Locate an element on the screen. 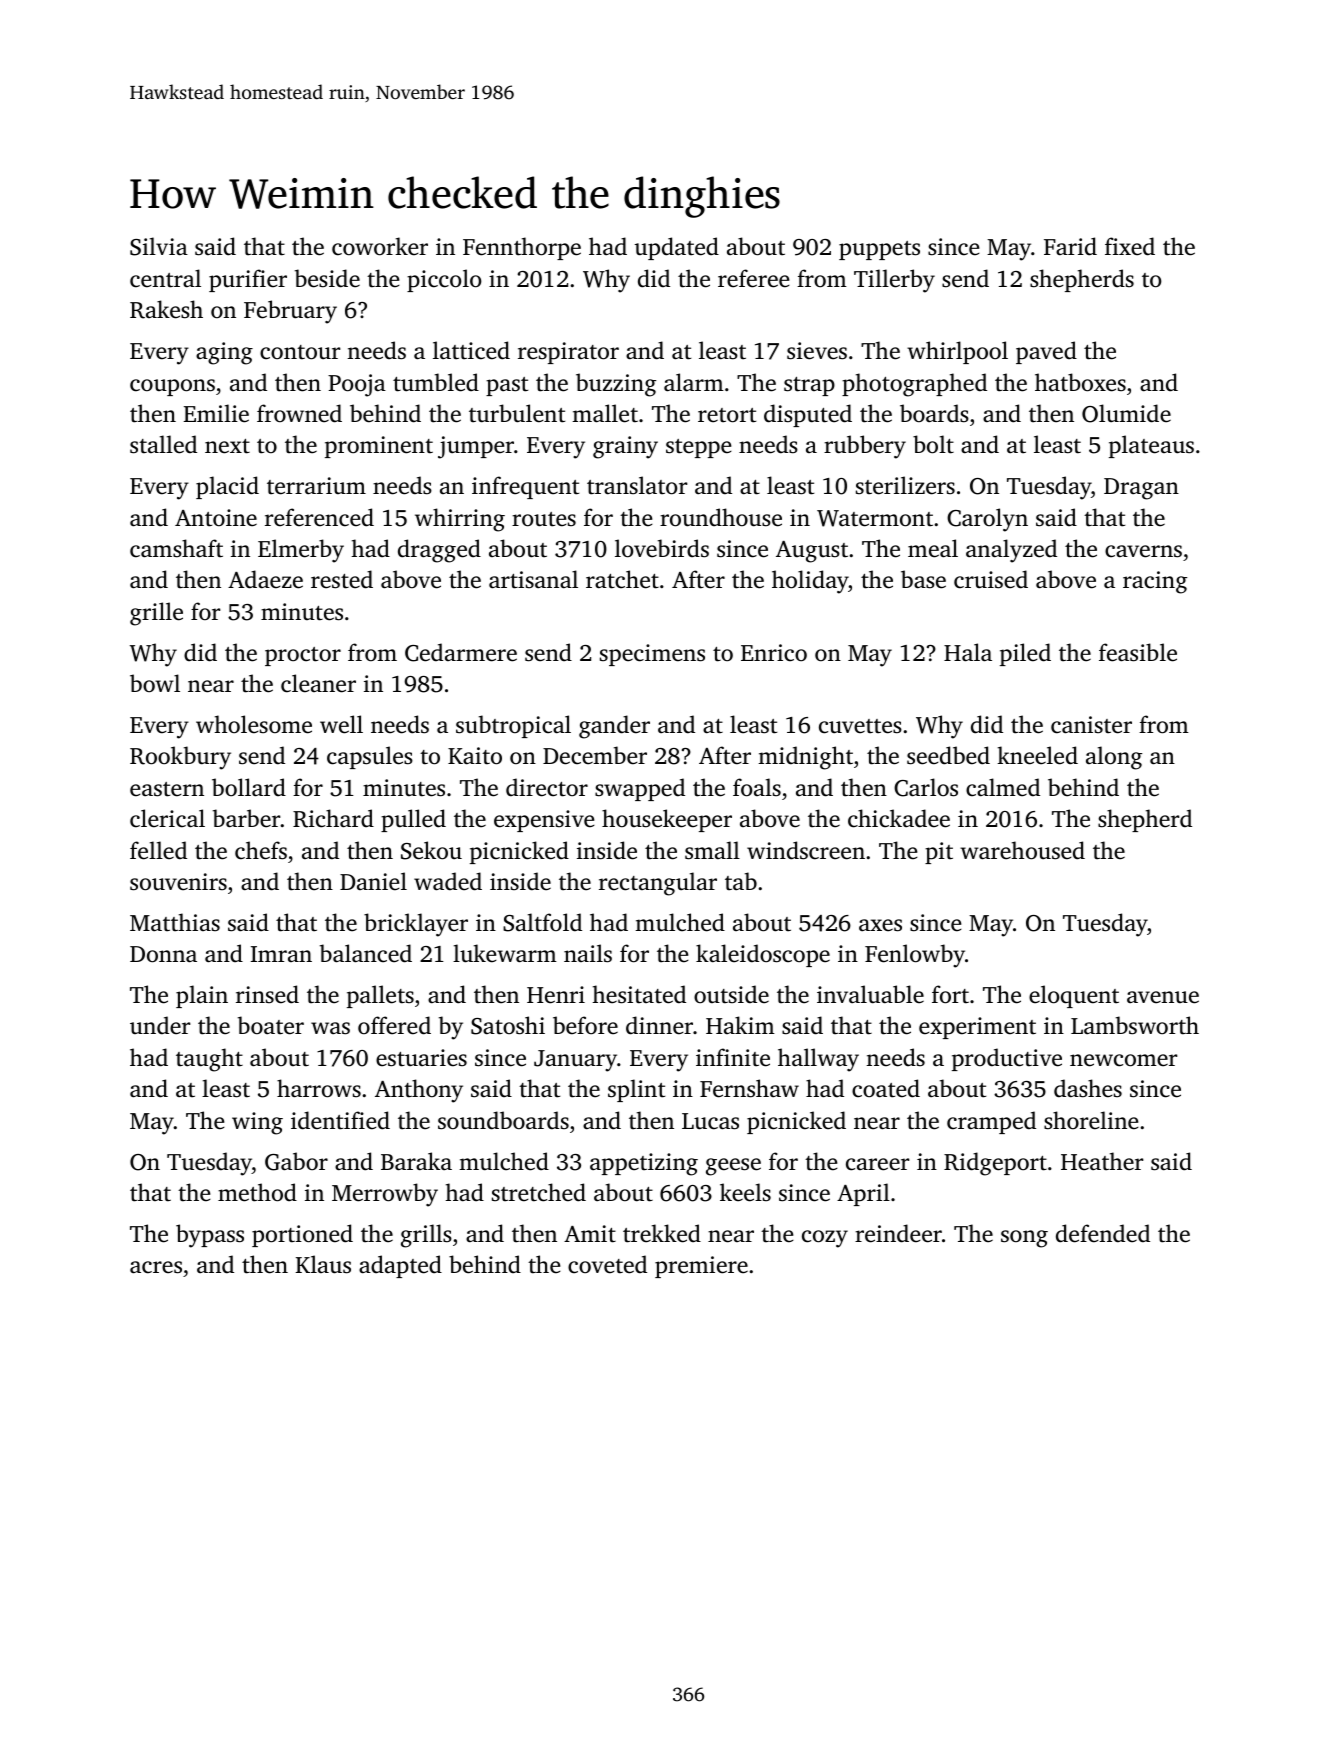 This screenshot has width=1344, height=1740. Klaus is located at coordinates (323, 1264).
